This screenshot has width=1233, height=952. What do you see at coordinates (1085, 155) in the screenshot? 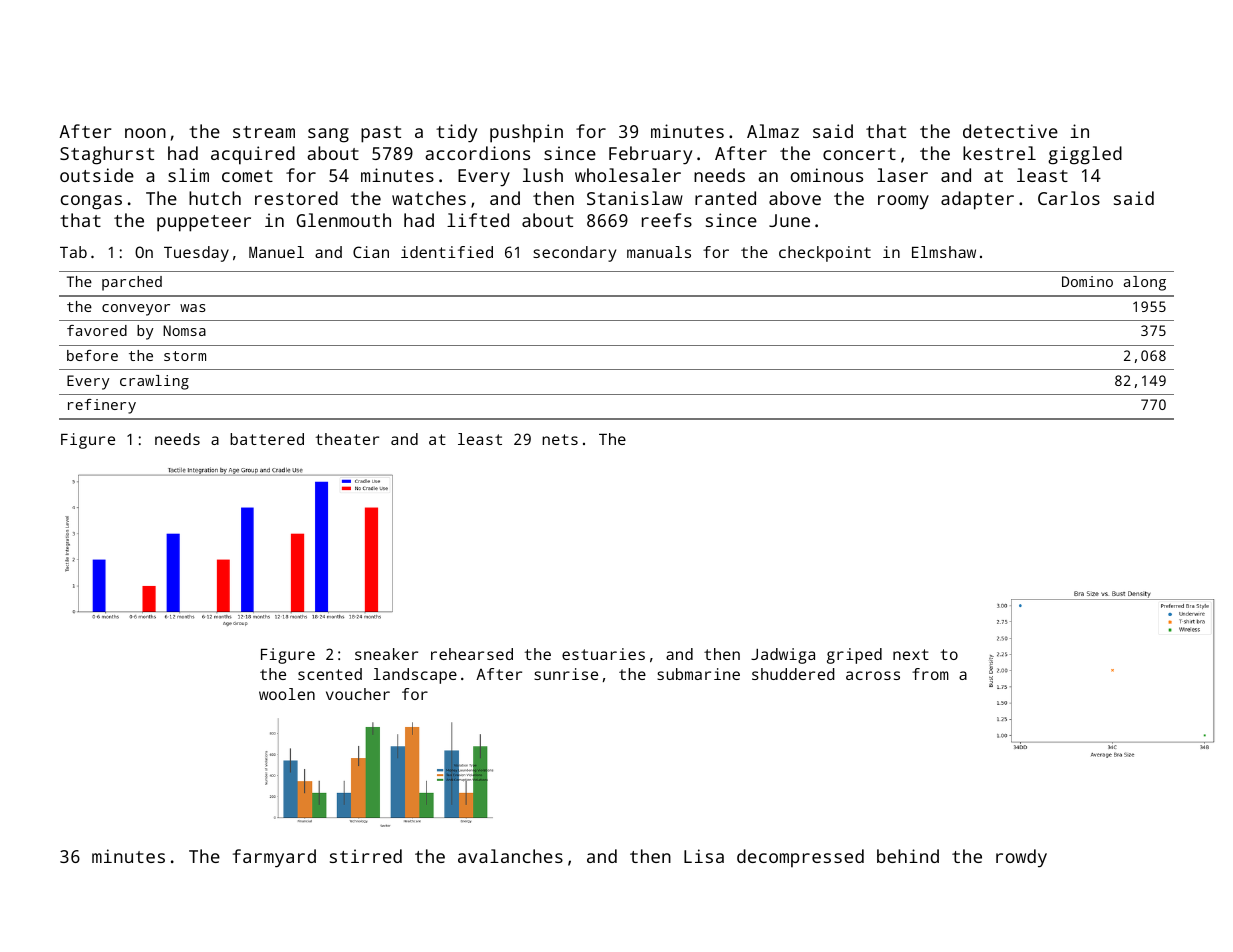
I see `giggled` at bounding box center [1085, 155].
